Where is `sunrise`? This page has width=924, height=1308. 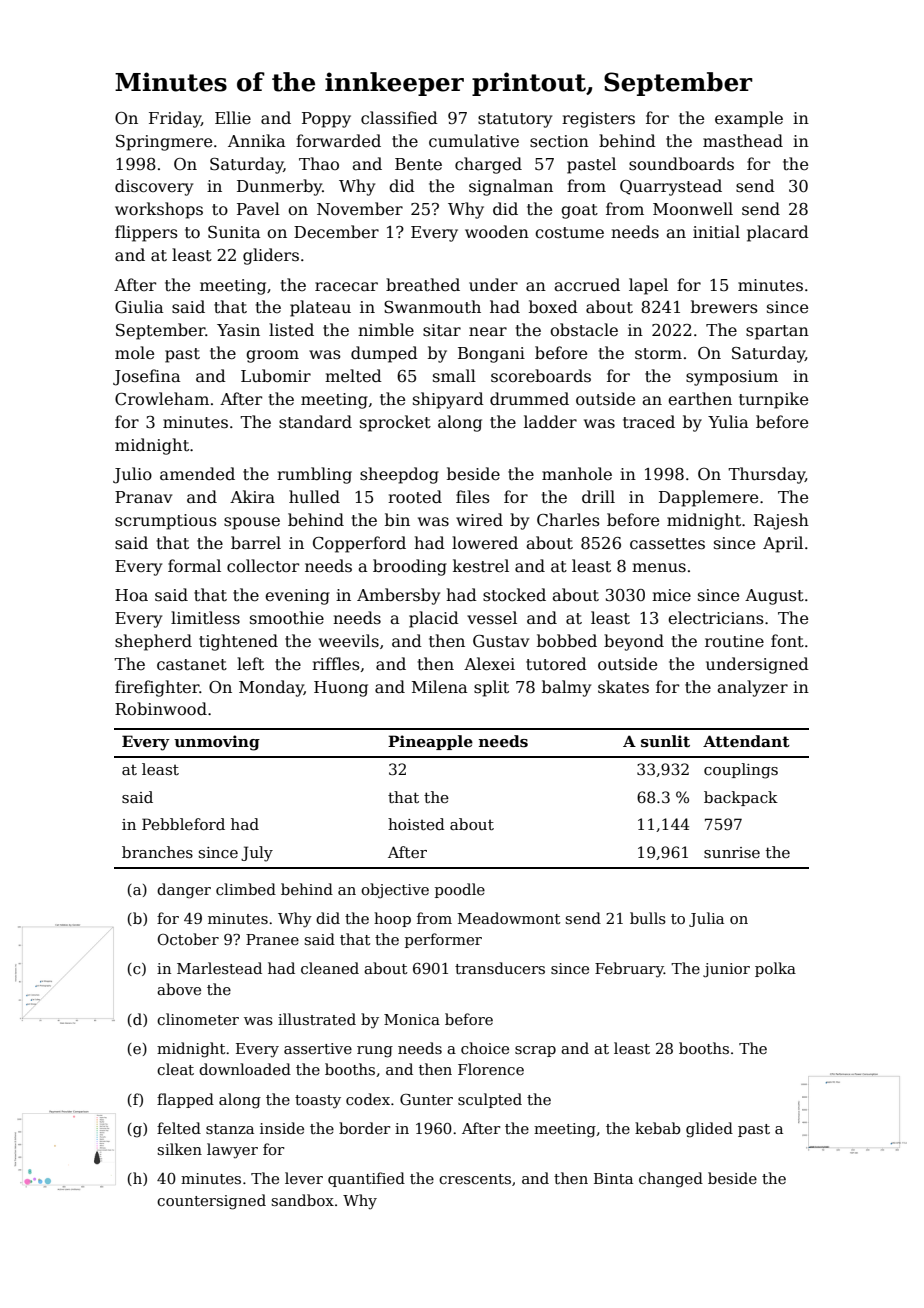
sunrise is located at coordinates (732, 852).
